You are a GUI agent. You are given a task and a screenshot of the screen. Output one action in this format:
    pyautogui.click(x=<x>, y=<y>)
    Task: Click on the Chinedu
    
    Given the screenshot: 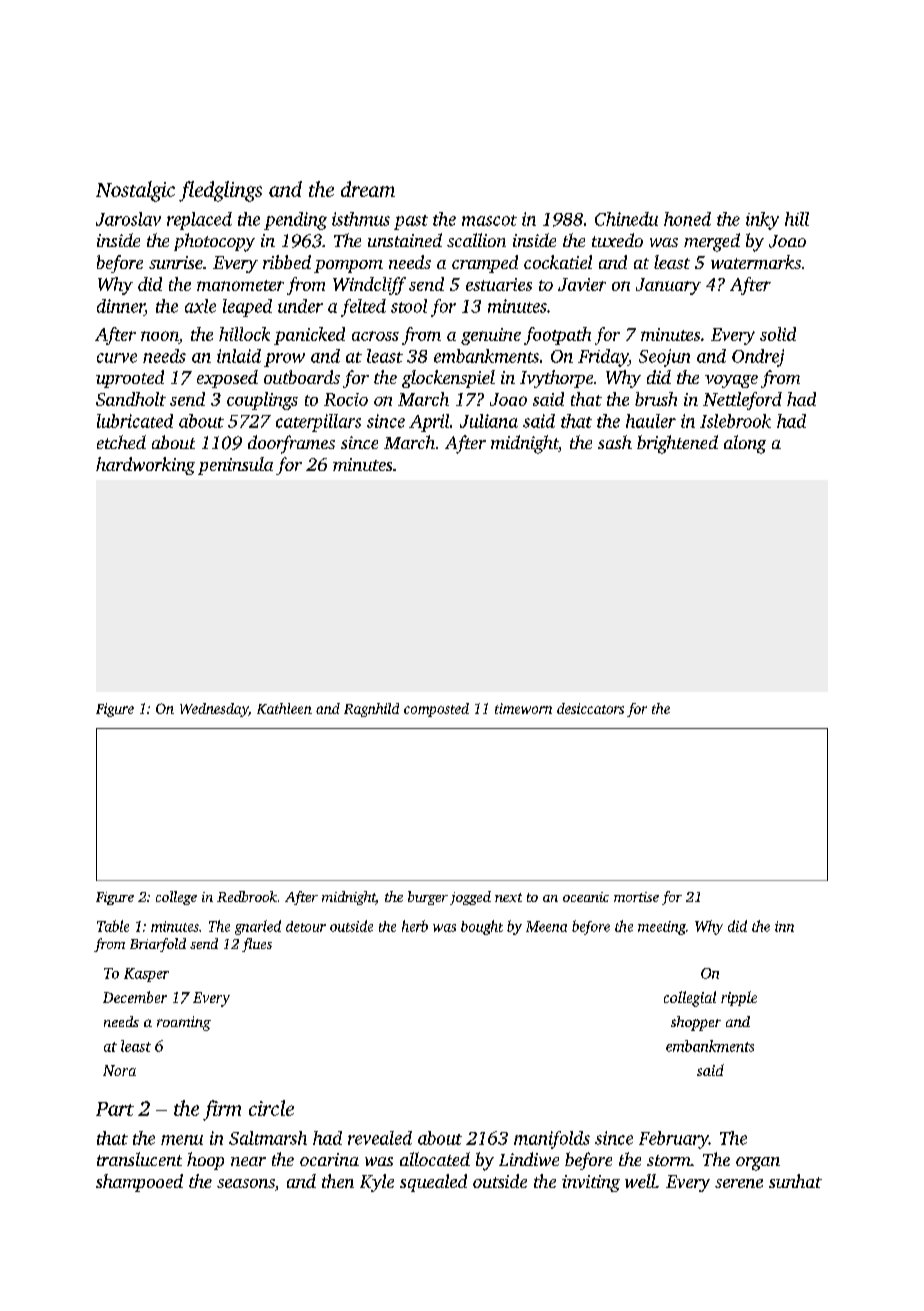 What is the action you would take?
    pyautogui.click(x=626, y=219)
